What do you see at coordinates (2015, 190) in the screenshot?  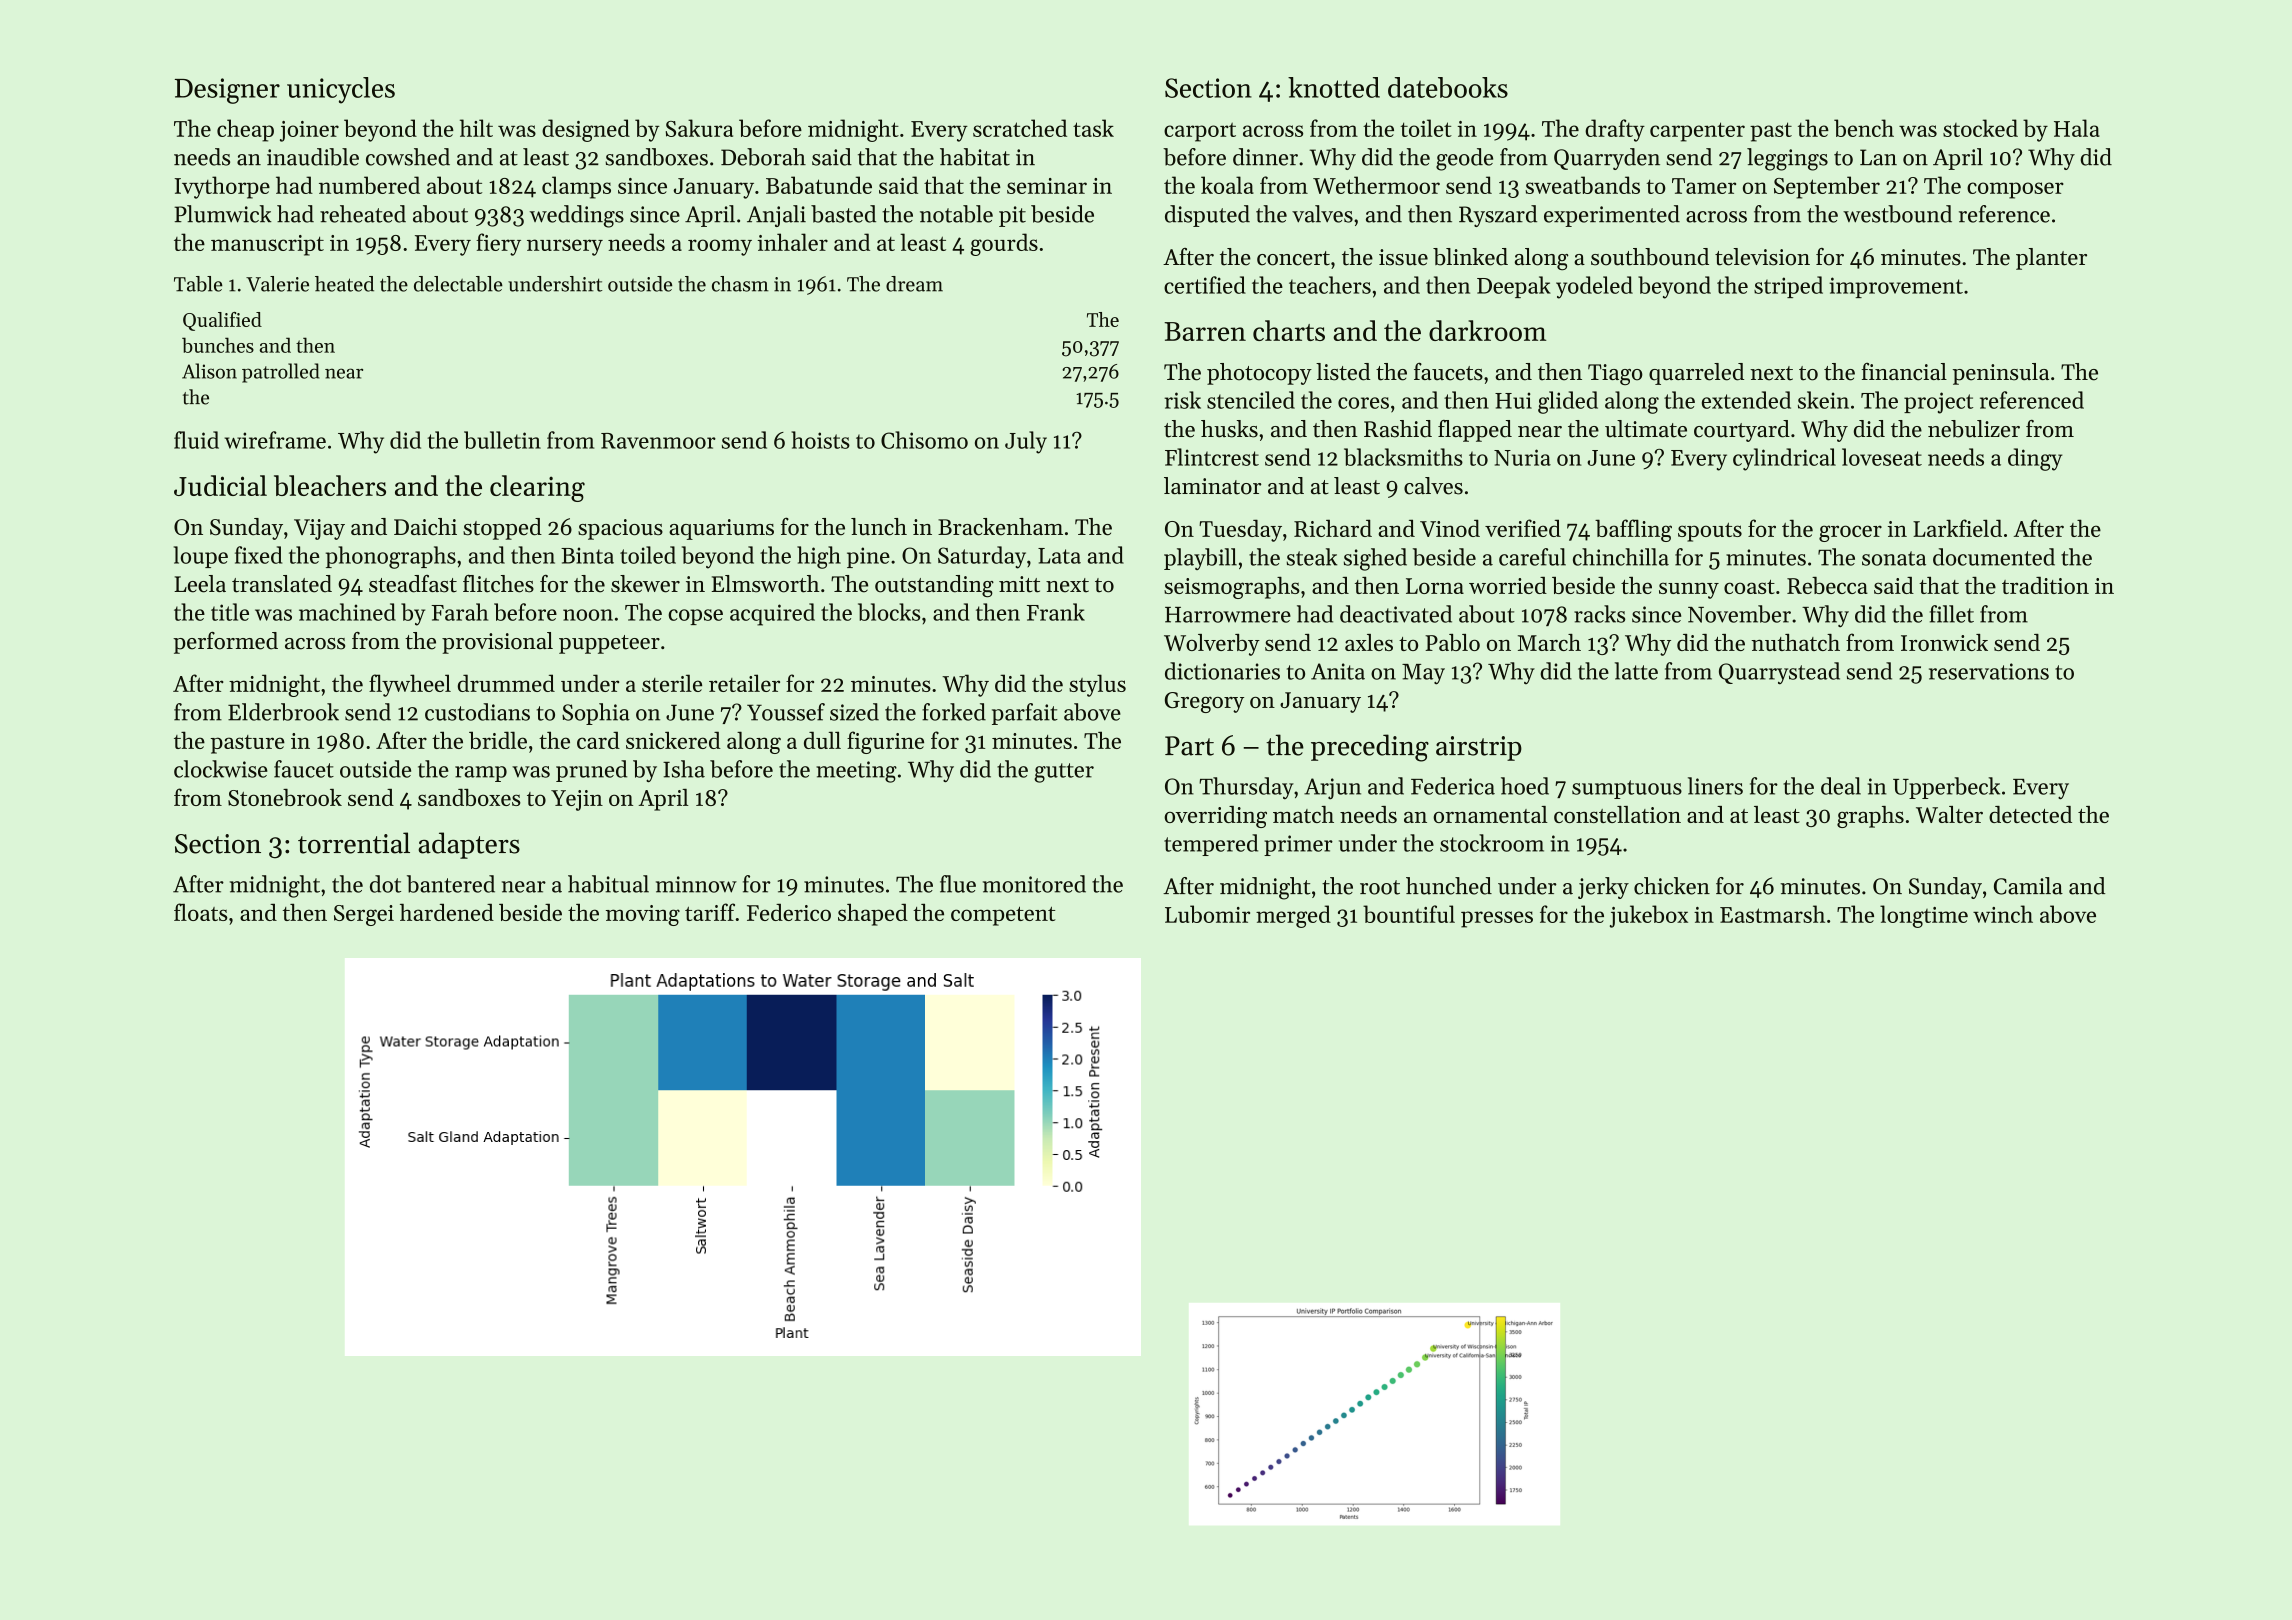 I see `composer` at bounding box center [2015, 190].
